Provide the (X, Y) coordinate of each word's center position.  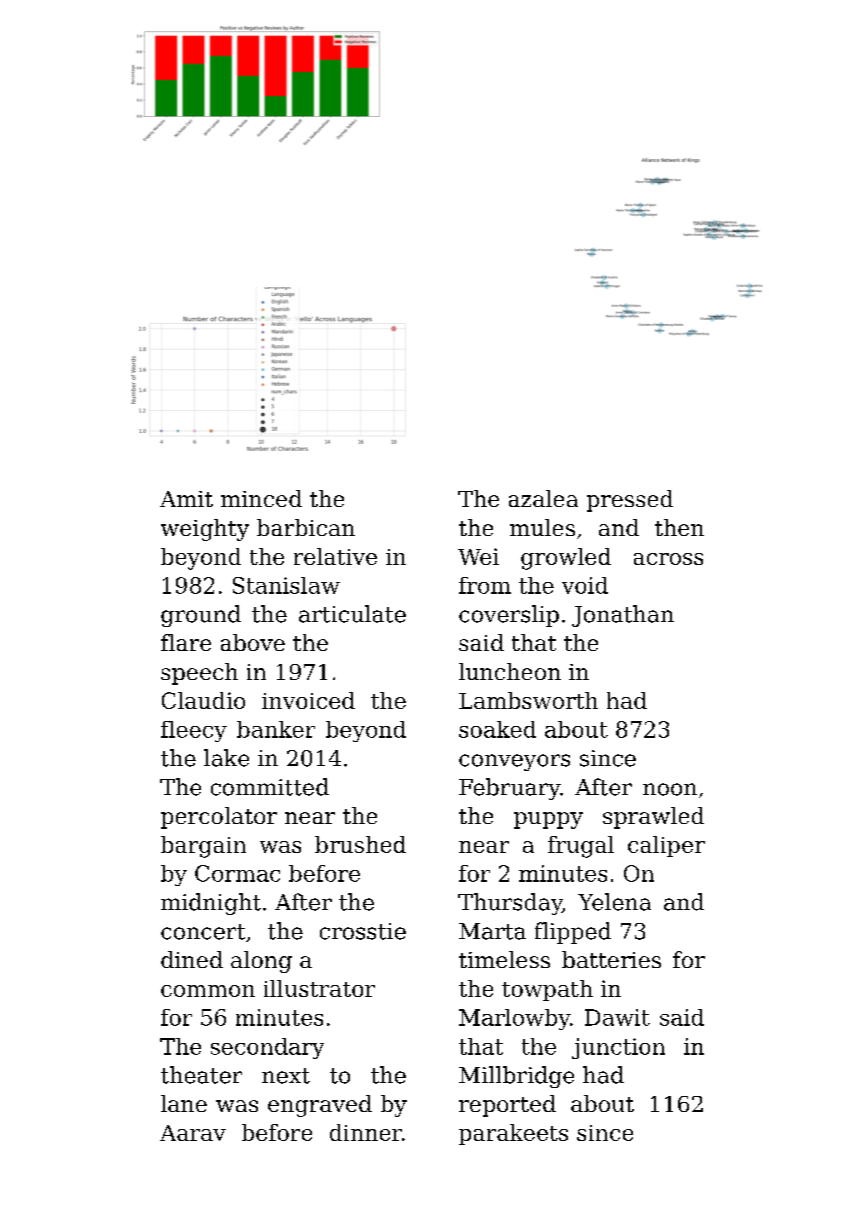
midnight (211, 904)
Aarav (193, 1133)
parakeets (513, 1134)
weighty (205, 530)
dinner (366, 1132)
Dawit (617, 1017)
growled (566, 559)
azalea (543, 498)
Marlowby (514, 1019)
